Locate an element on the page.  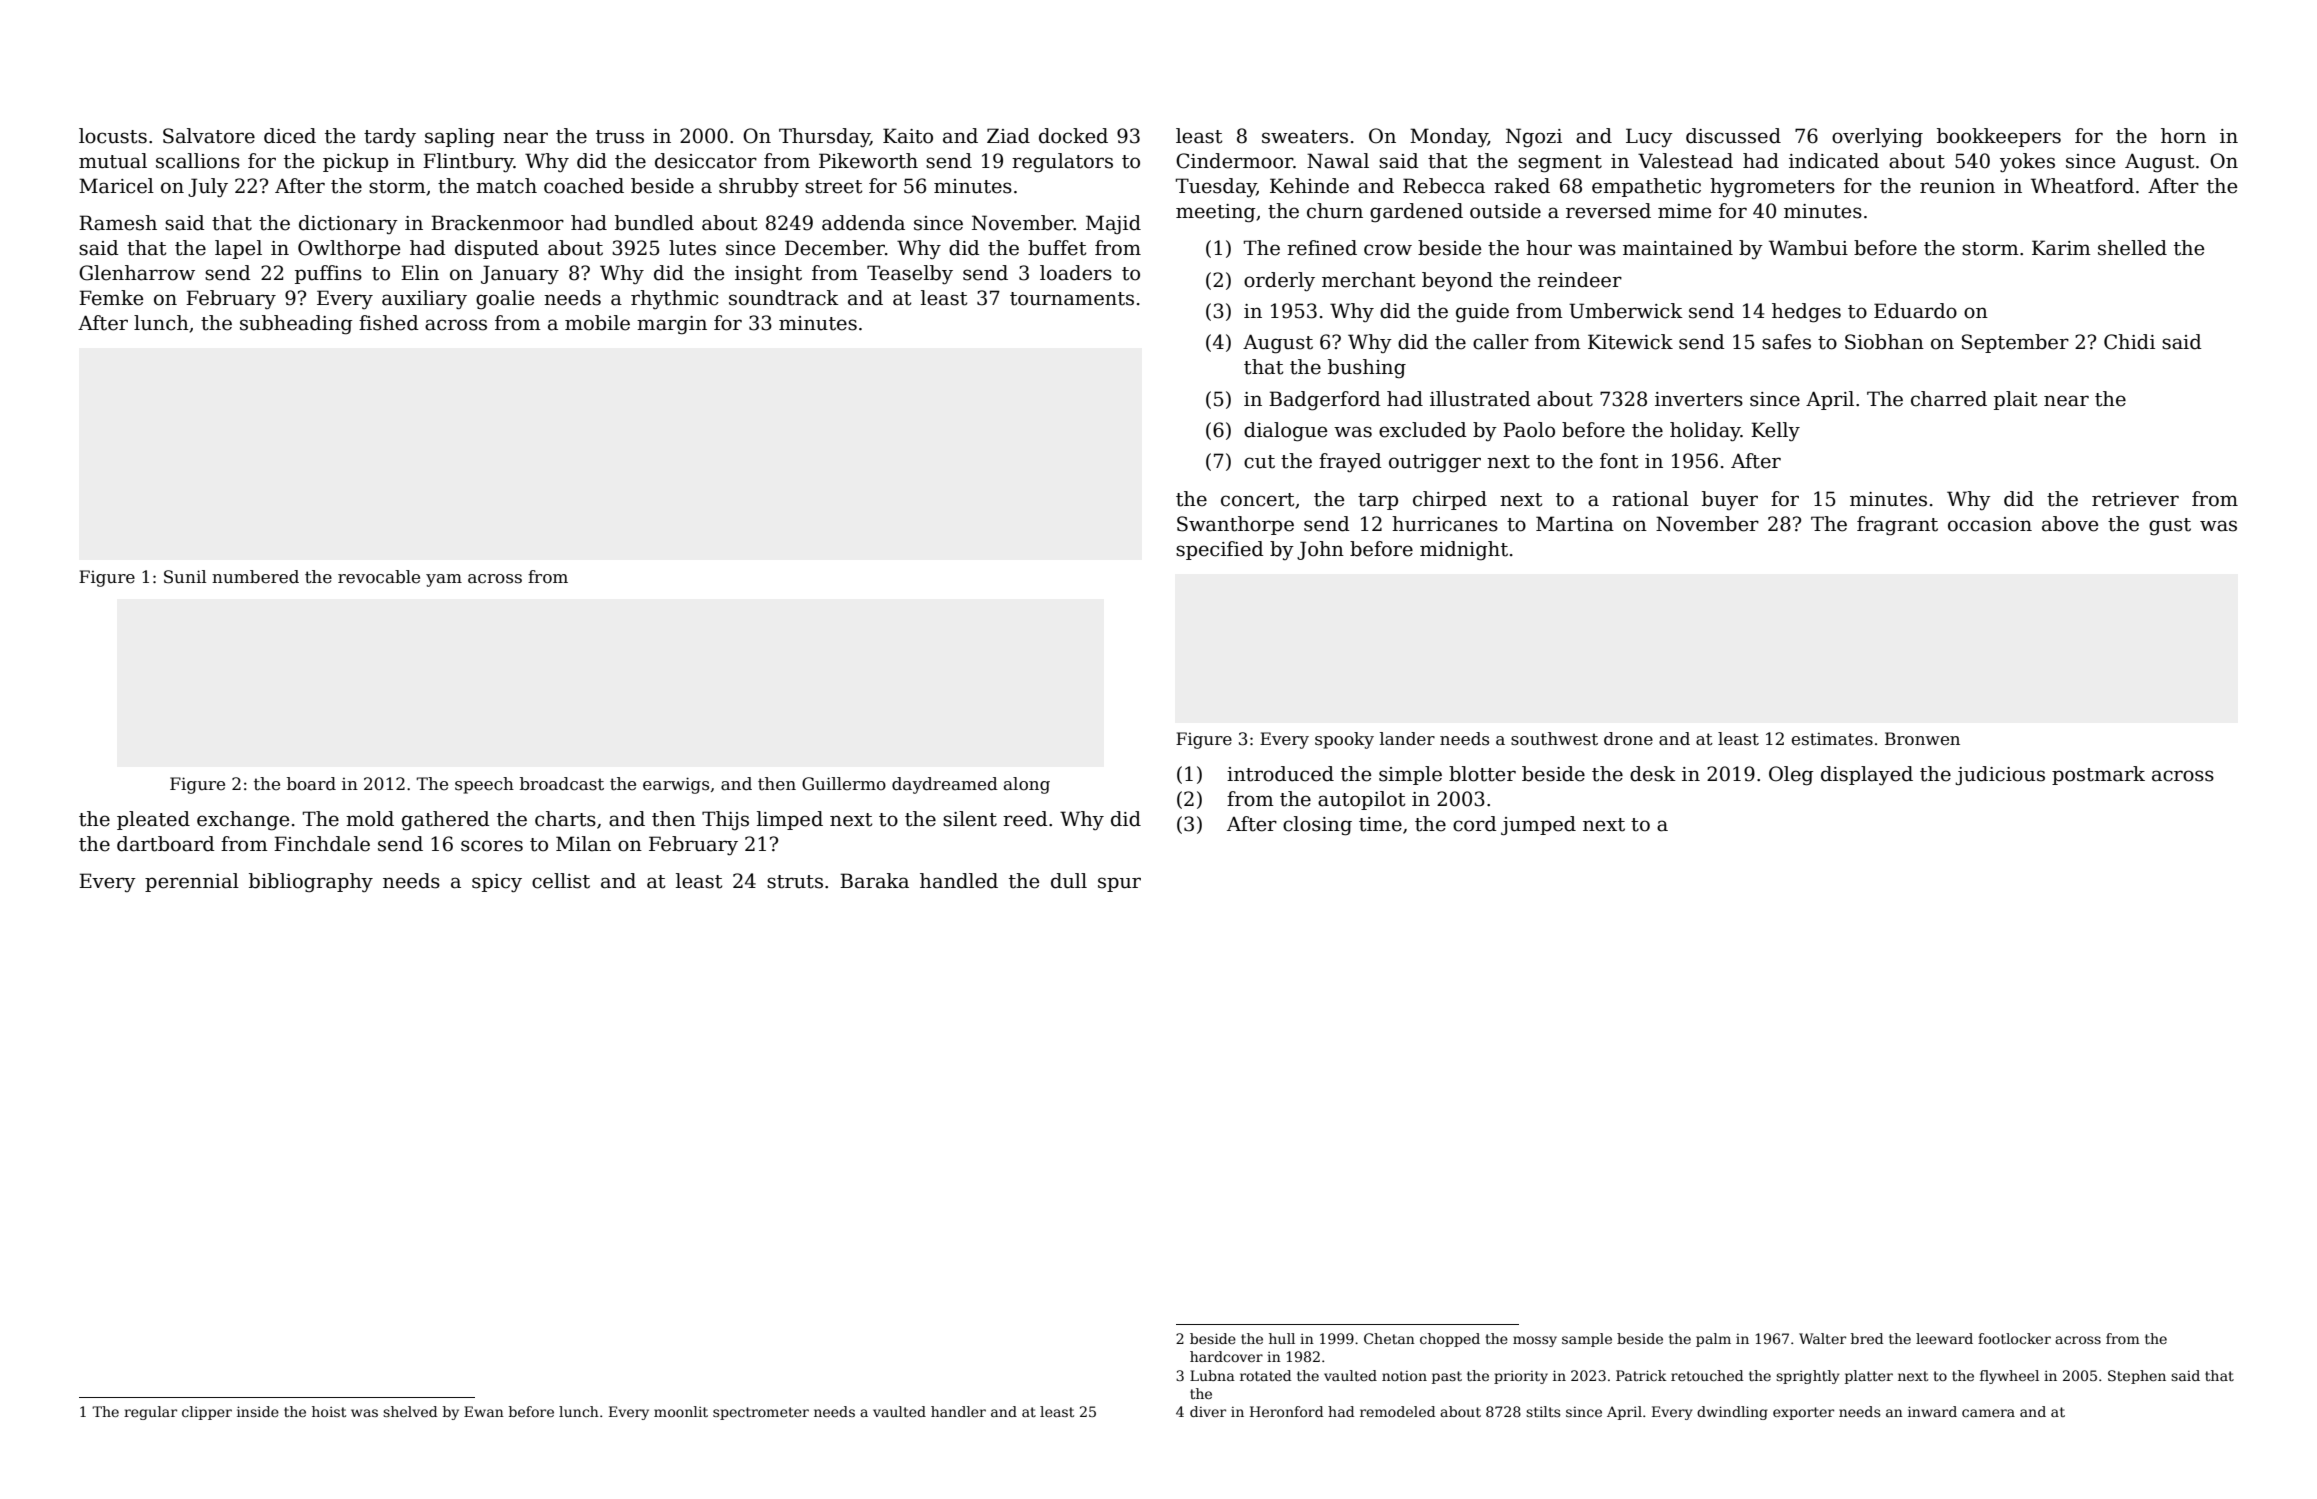
Monday is located at coordinates (1449, 137).
